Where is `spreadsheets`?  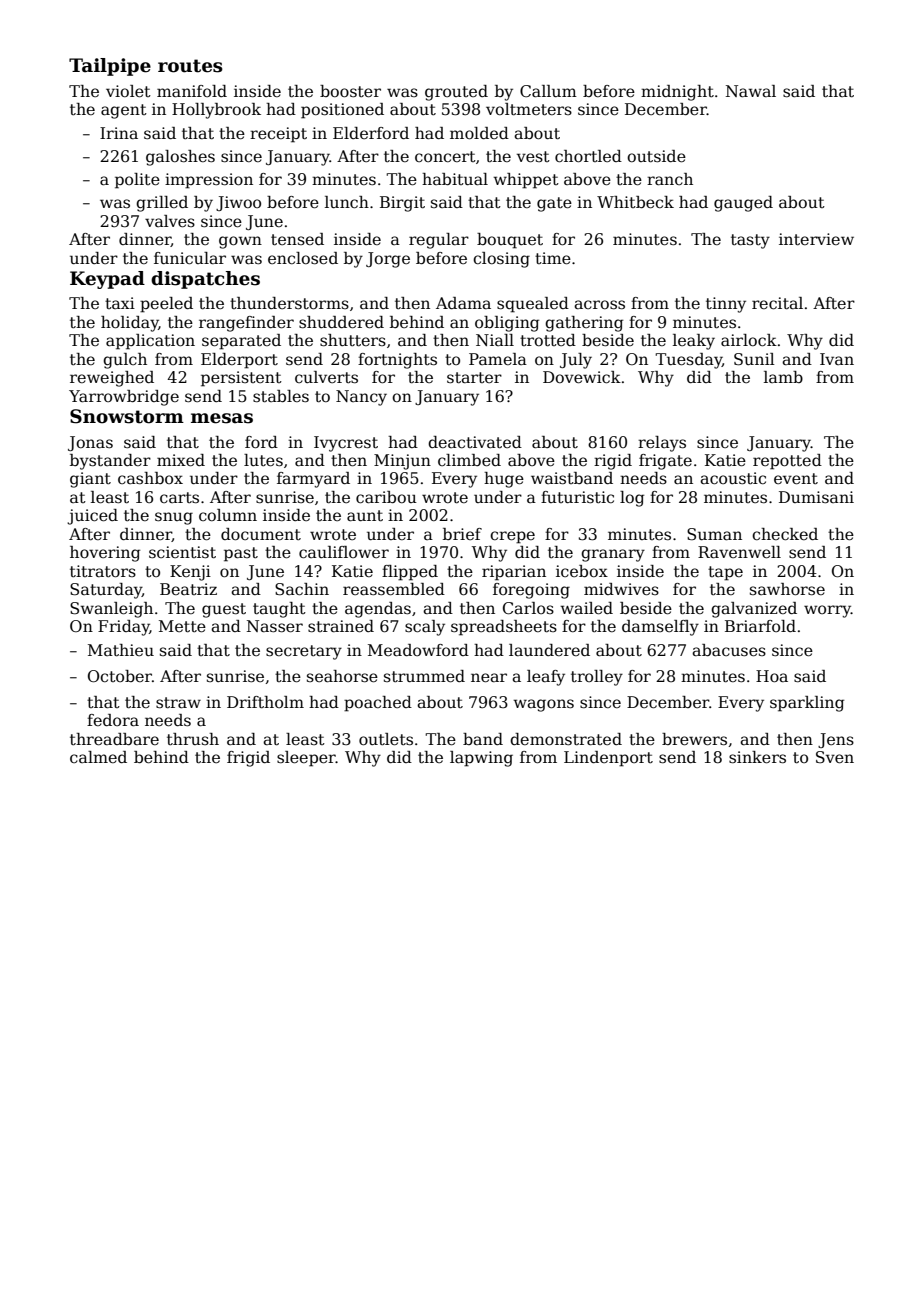
spreadsheets is located at coordinates (504, 628).
